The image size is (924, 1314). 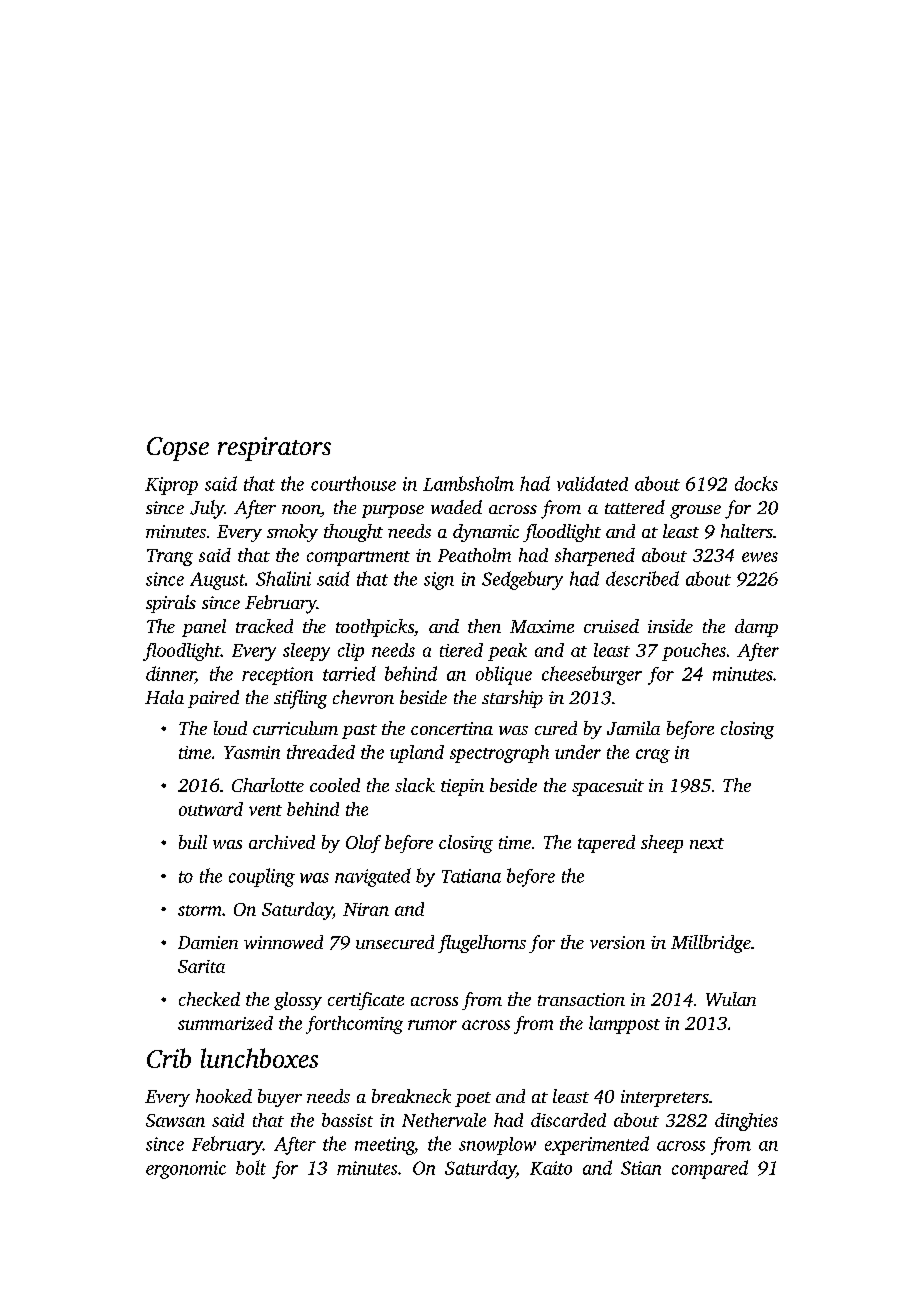 What do you see at coordinates (384, 1146) in the document?
I see `meeting` at bounding box center [384, 1146].
